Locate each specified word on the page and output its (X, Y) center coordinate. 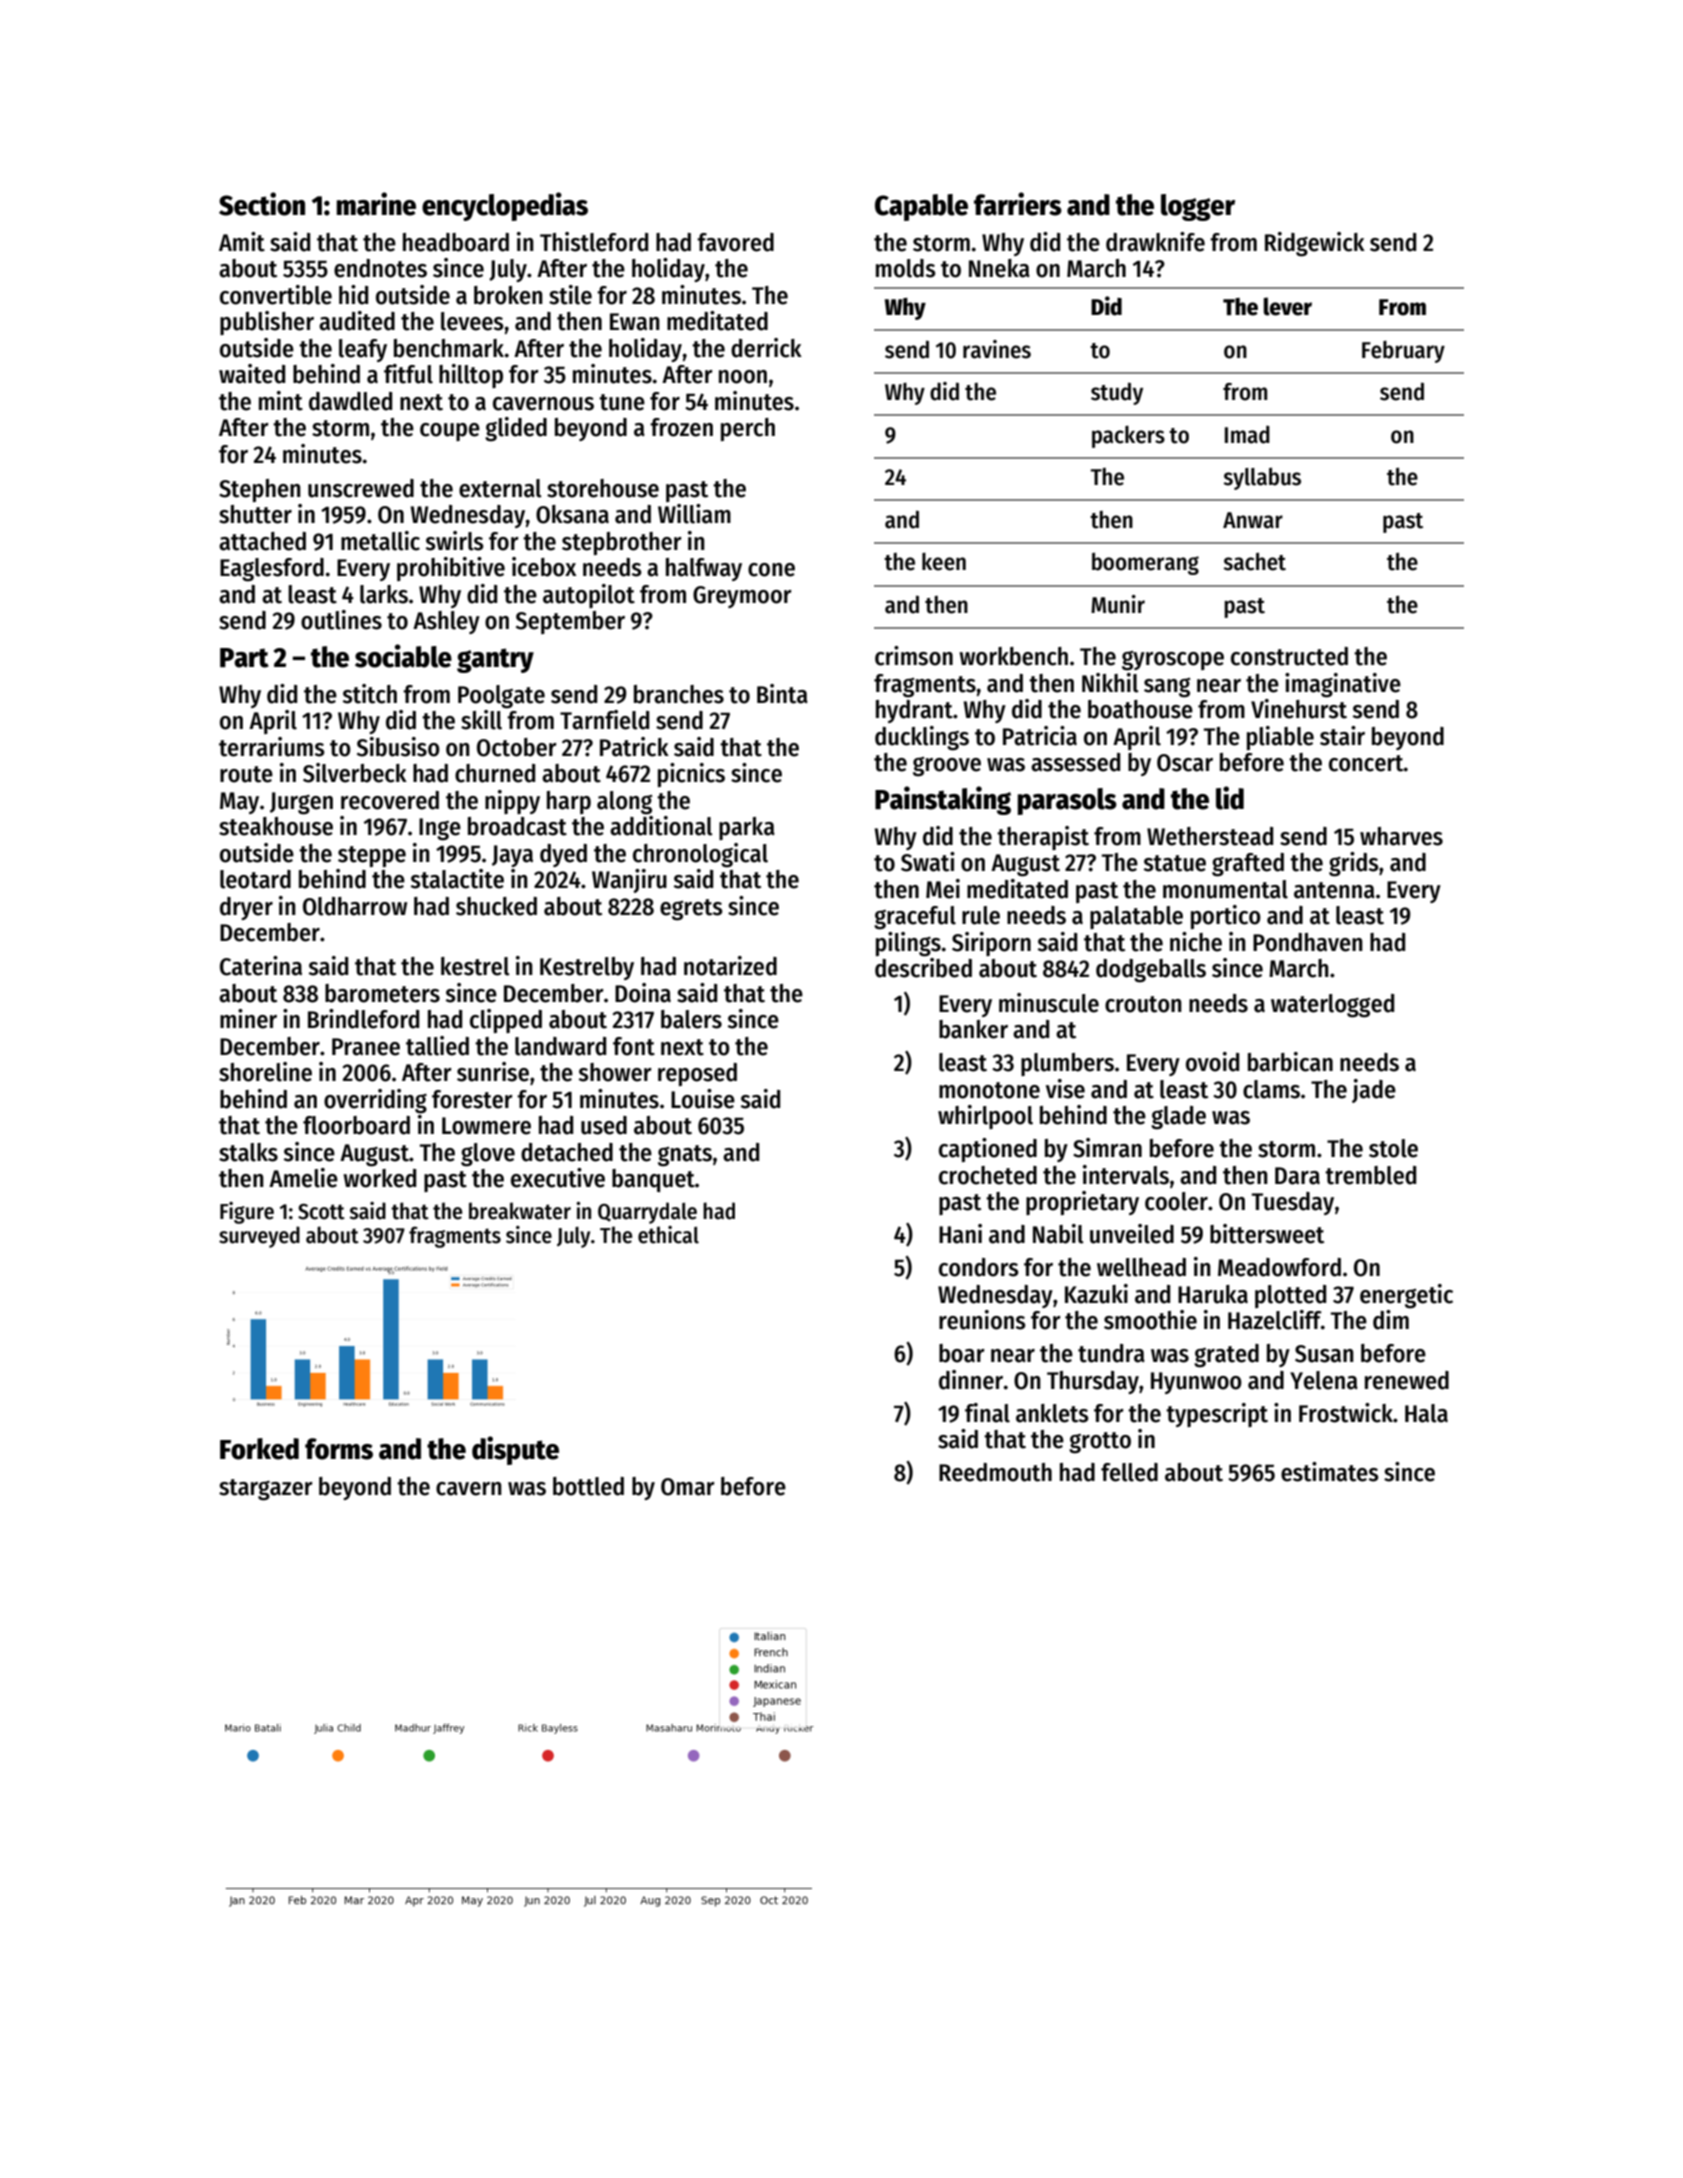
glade (1178, 1118)
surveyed (259, 1237)
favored (735, 242)
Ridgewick (1315, 244)
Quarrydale (647, 1213)
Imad (1247, 435)
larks (384, 594)
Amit (242, 242)
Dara (1297, 1176)
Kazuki (1096, 1294)
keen (944, 562)
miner (248, 1019)
